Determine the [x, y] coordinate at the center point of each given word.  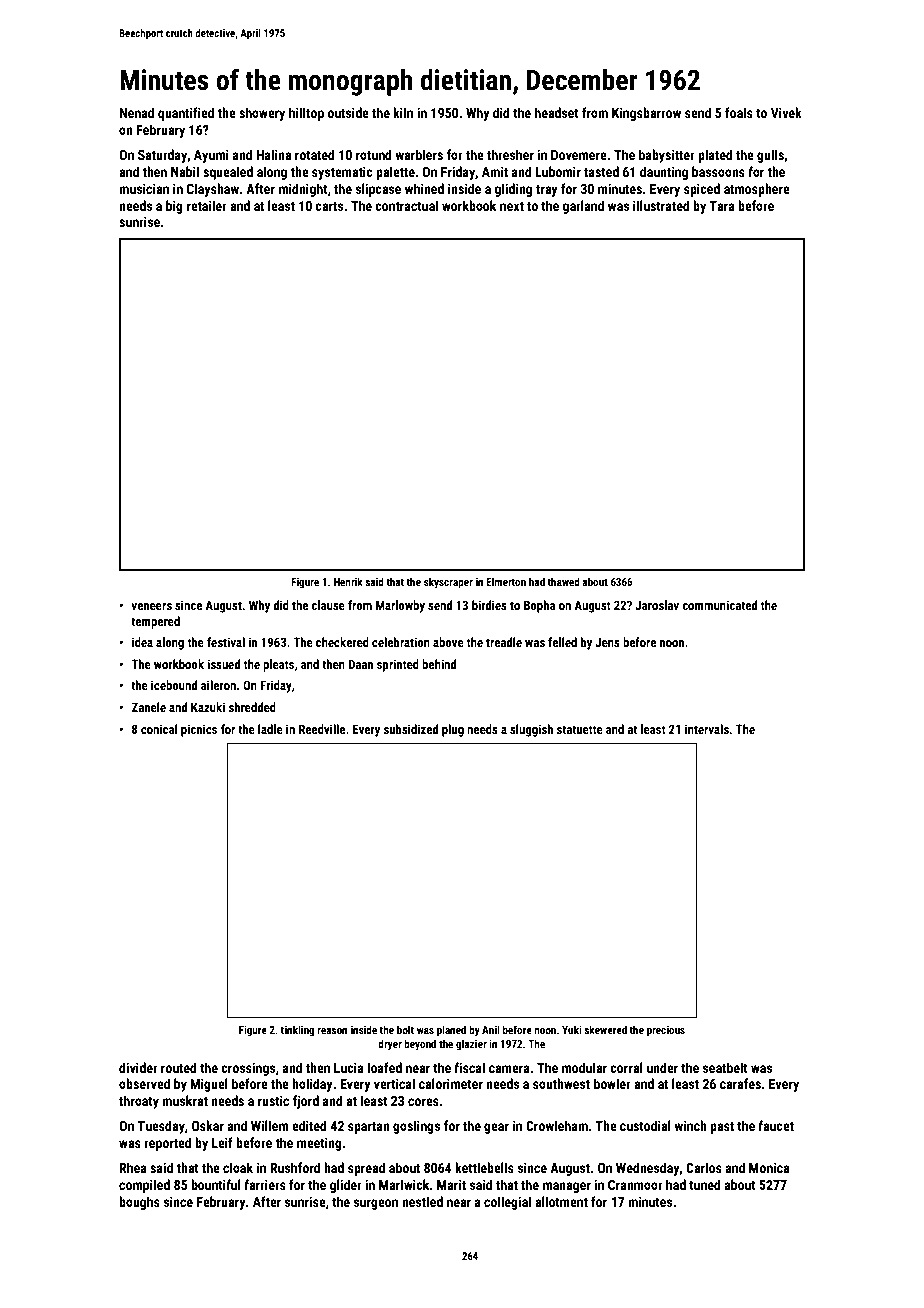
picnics [199, 730]
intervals [707, 729]
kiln [403, 112]
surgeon [376, 1204]
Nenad [136, 112]
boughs [139, 1203]
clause [328, 605]
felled [562, 642]
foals [739, 112]
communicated [719, 605]
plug [453, 730]
